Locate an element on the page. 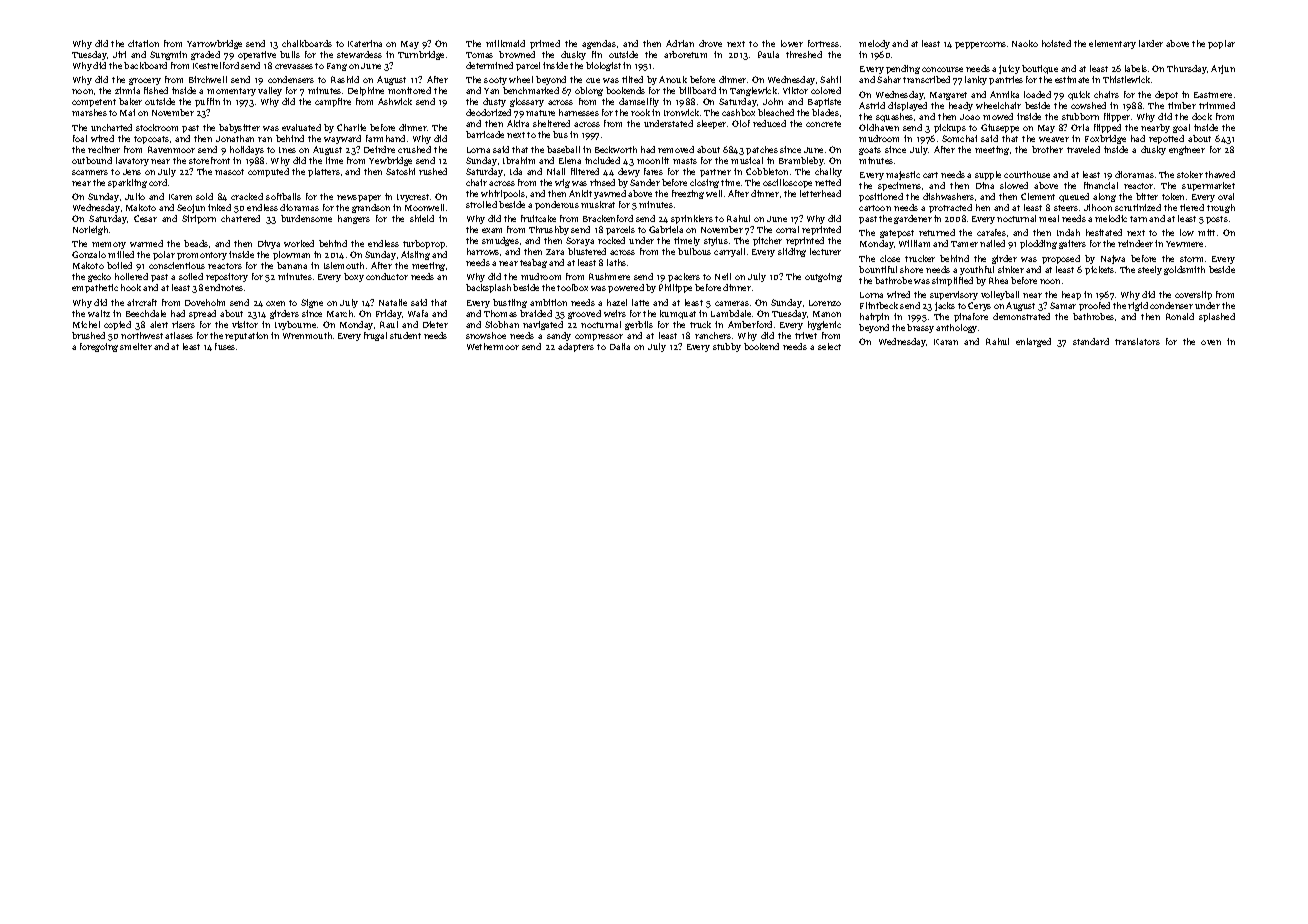 The width and height of the page is (1308, 924). supple is located at coordinates (988, 175).
